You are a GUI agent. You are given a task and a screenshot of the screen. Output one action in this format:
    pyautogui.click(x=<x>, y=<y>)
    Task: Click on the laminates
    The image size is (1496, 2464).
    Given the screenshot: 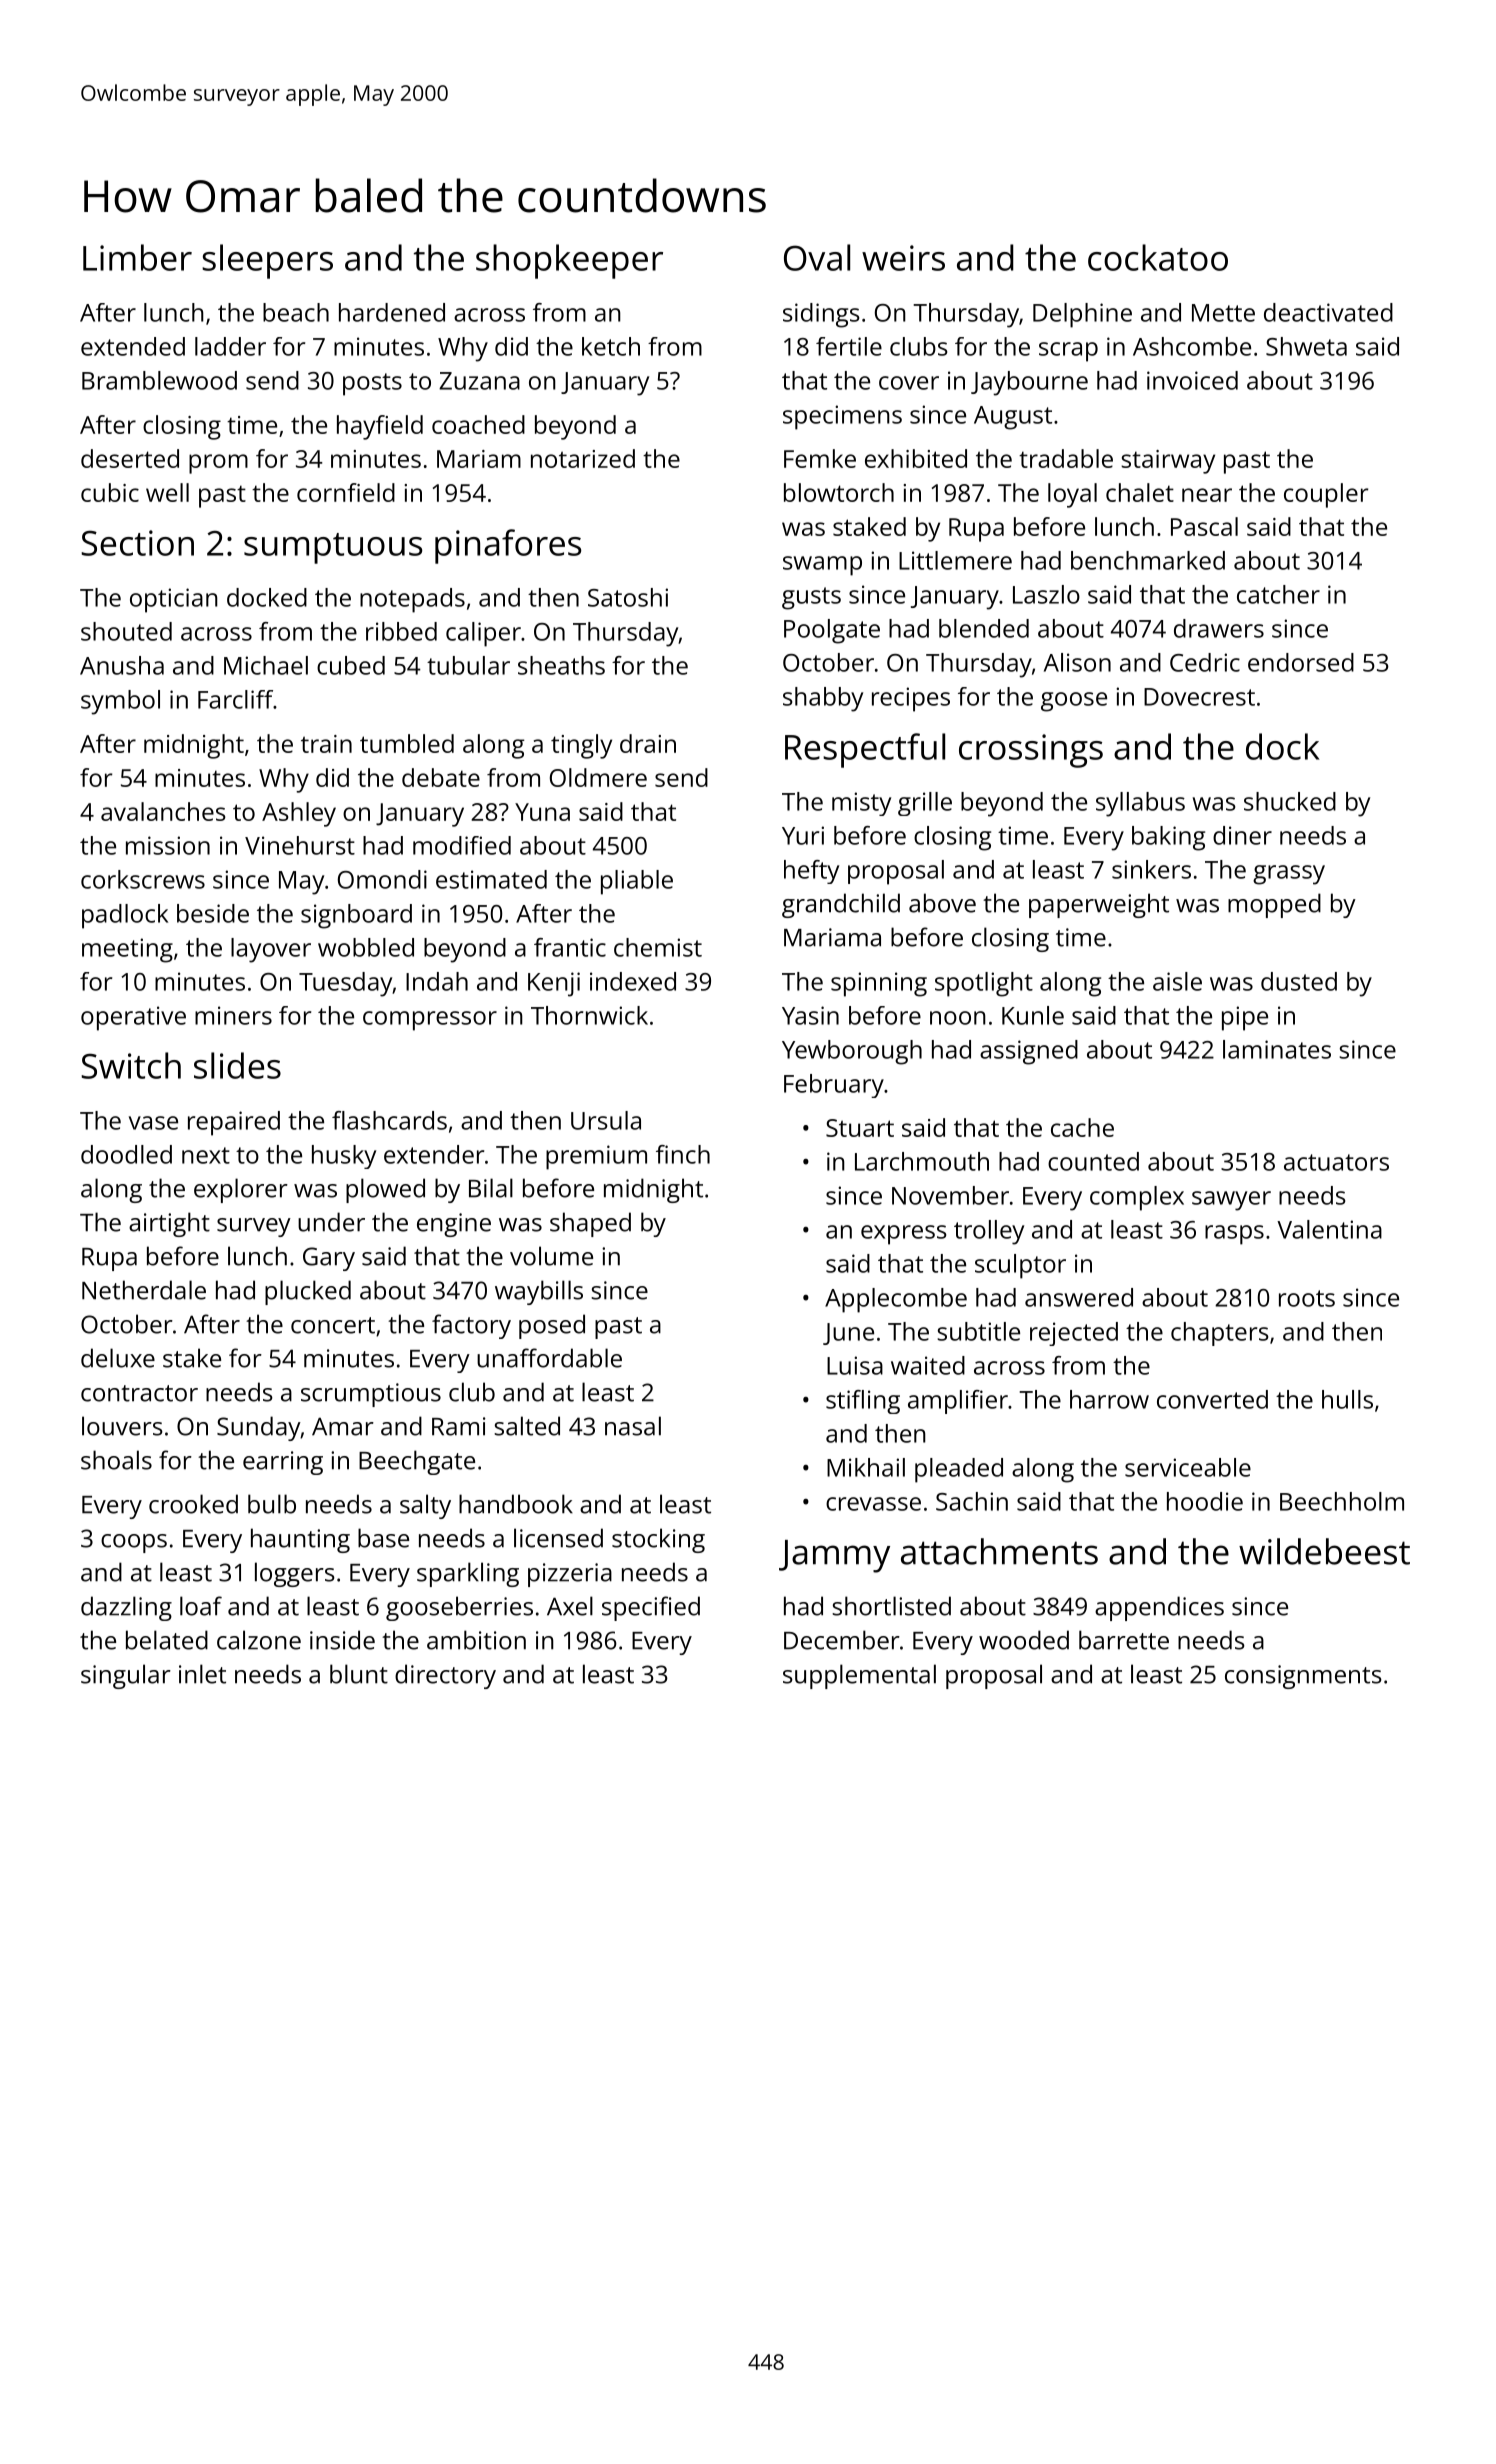 What is the action you would take?
    pyautogui.click(x=1277, y=1049)
